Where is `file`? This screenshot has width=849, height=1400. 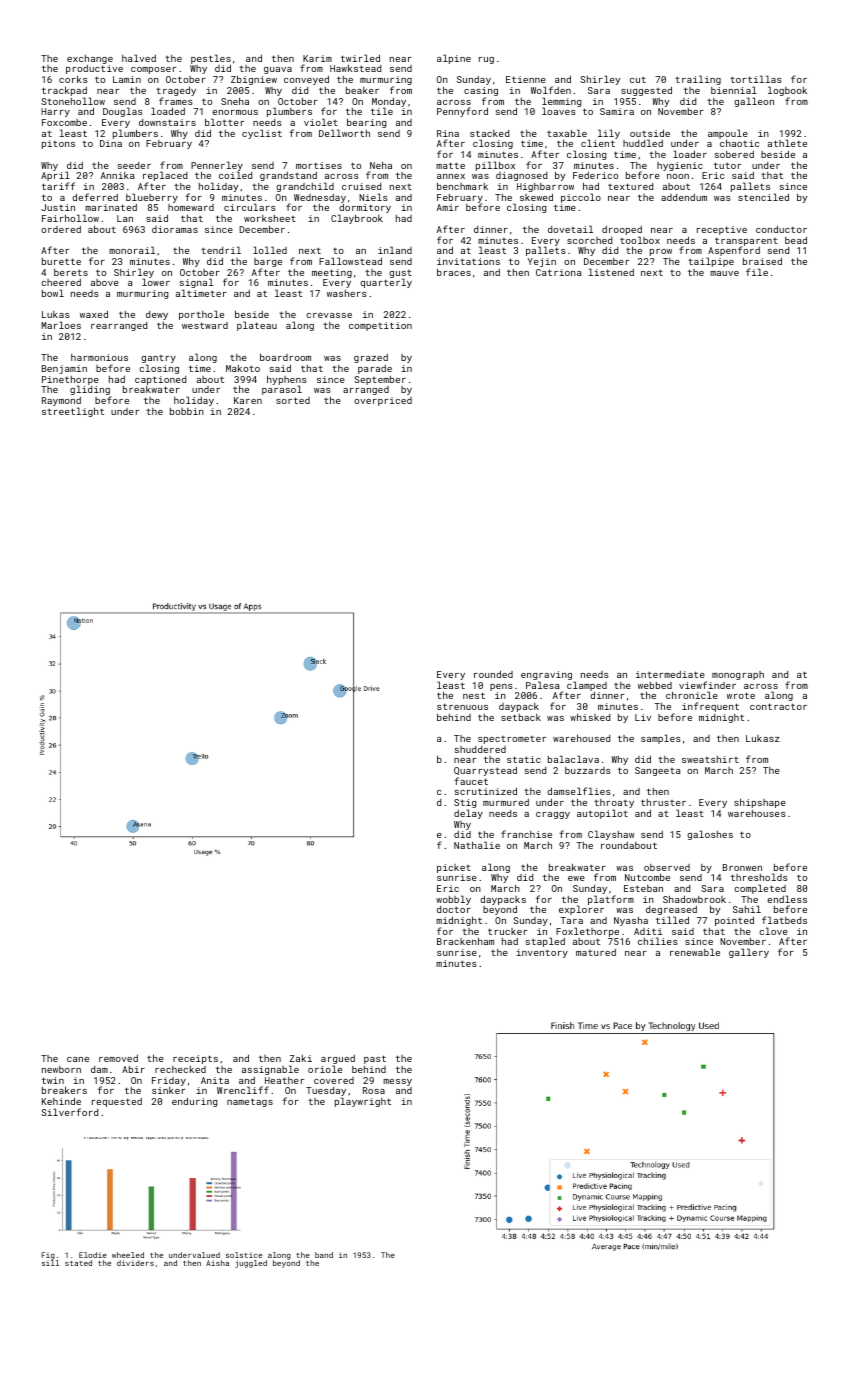 file is located at coordinates (757, 272).
